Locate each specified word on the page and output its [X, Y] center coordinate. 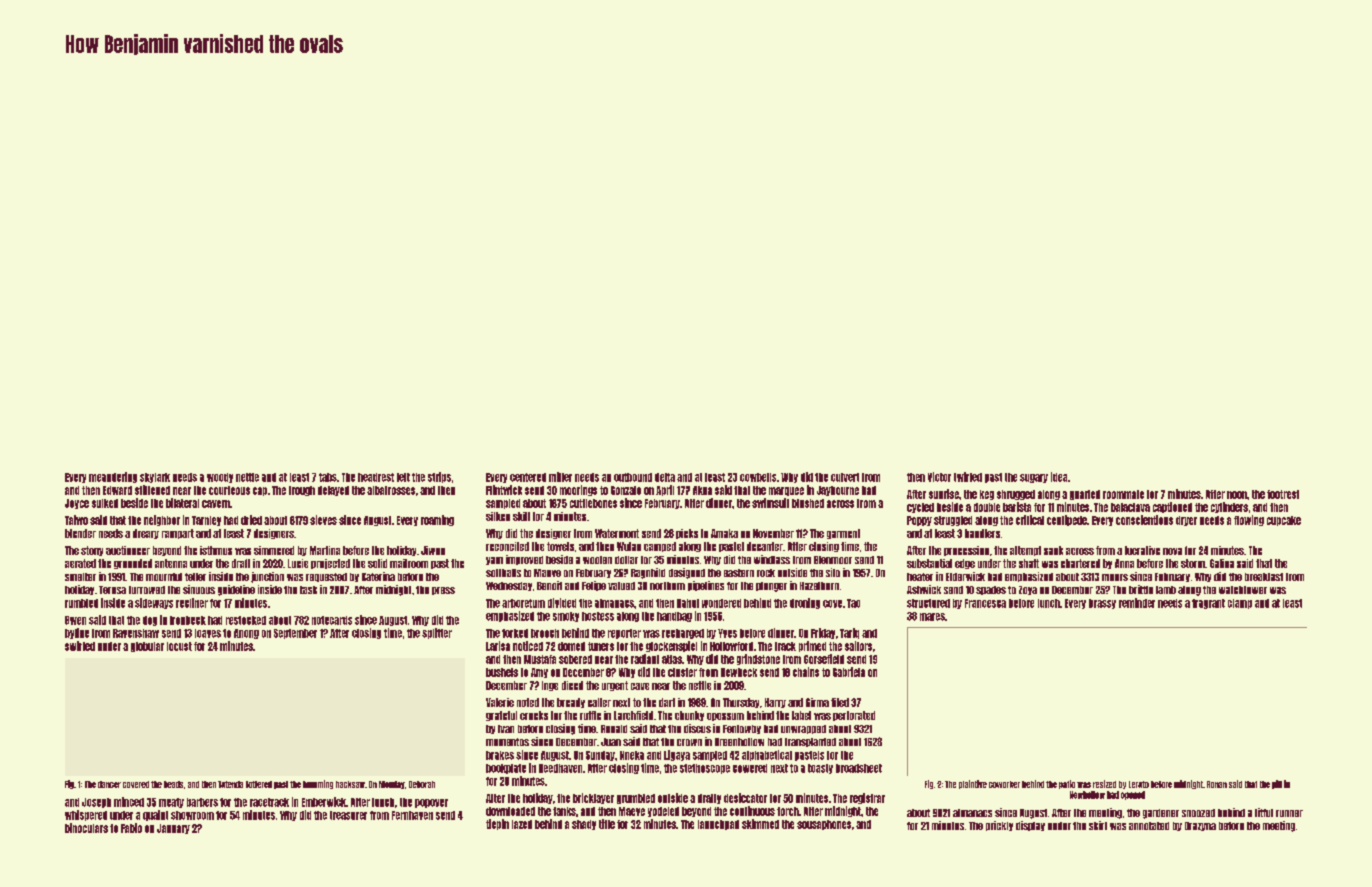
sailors [858, 646]
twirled [968, 477]
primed [812, 646]
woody [220, 478]
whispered [86, 815]
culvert [845, 477]
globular [147, 647]
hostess [598, 616]
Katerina [378, 576]
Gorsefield [824, 659]
